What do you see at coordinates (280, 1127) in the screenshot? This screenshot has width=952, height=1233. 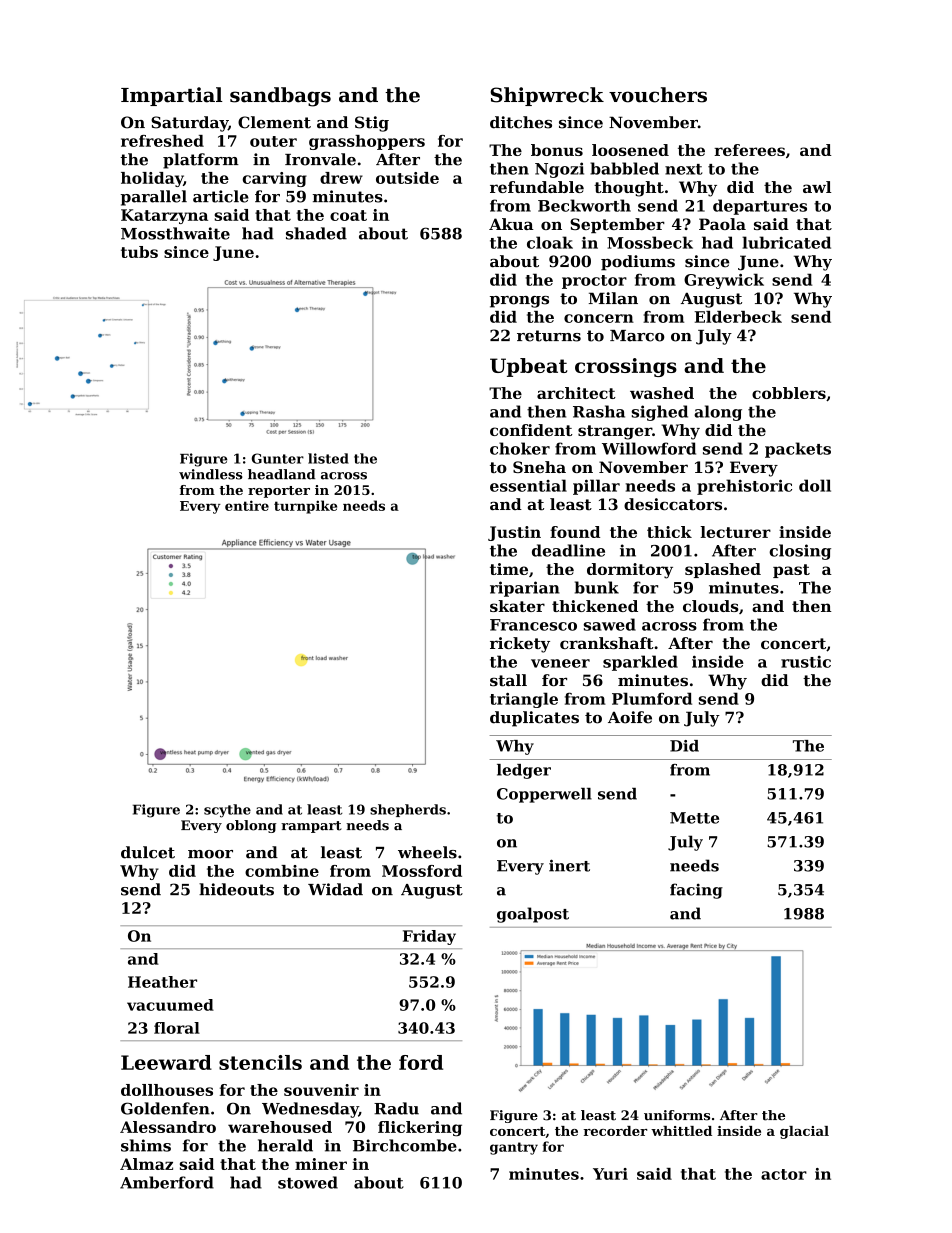 I see `warehoused` at bounding box center [280, 1127].
